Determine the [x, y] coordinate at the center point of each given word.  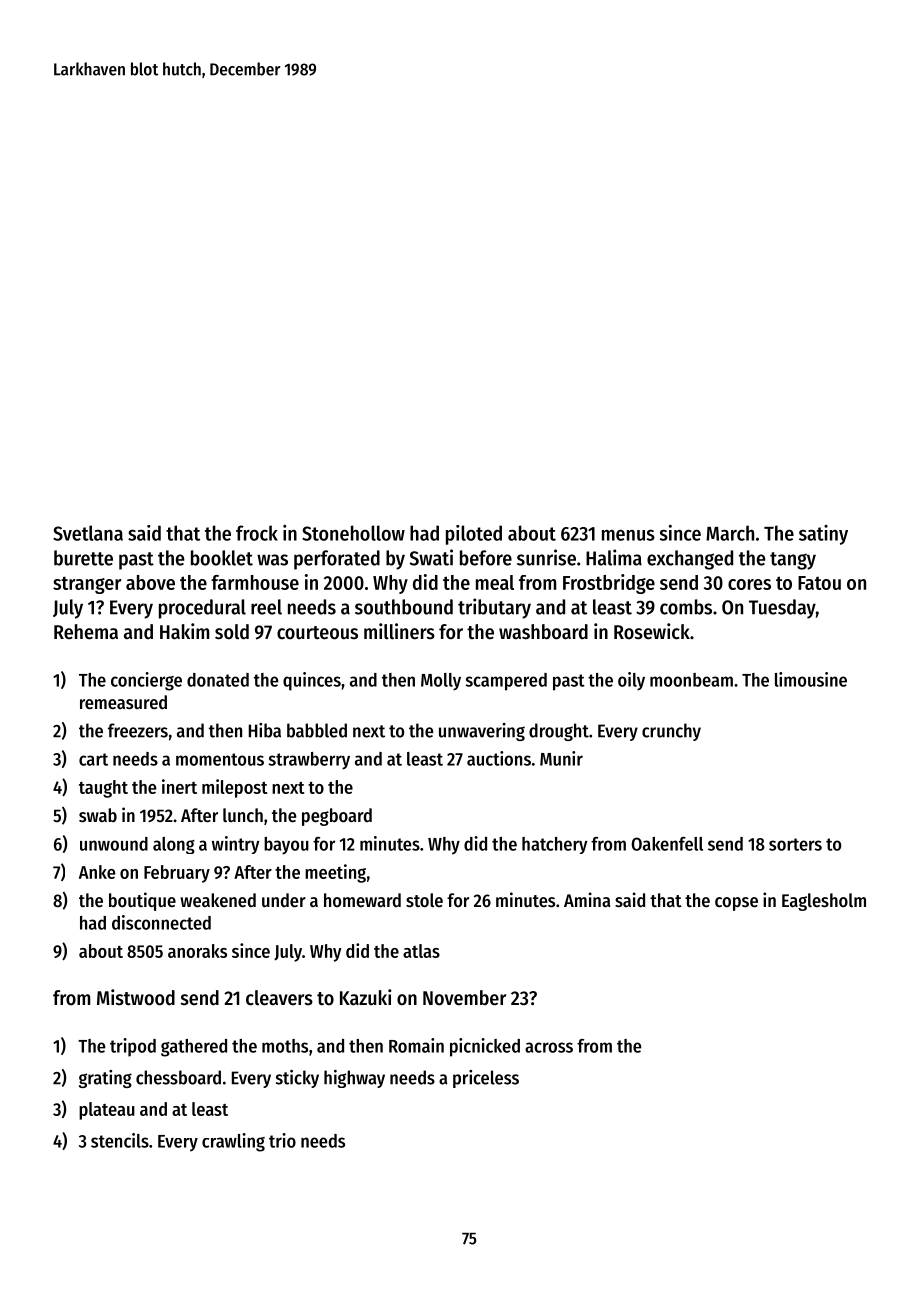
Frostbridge [609, 584]
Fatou [819, 583]
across [549, 1047]
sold [232, 632]
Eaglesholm [824, 902]
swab [98, 815]
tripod [133, 1047]
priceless [486, 1079]
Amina [587, 899]
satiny [823, 535]
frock [257, 533]
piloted [474, 535]
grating [105, 1079]
